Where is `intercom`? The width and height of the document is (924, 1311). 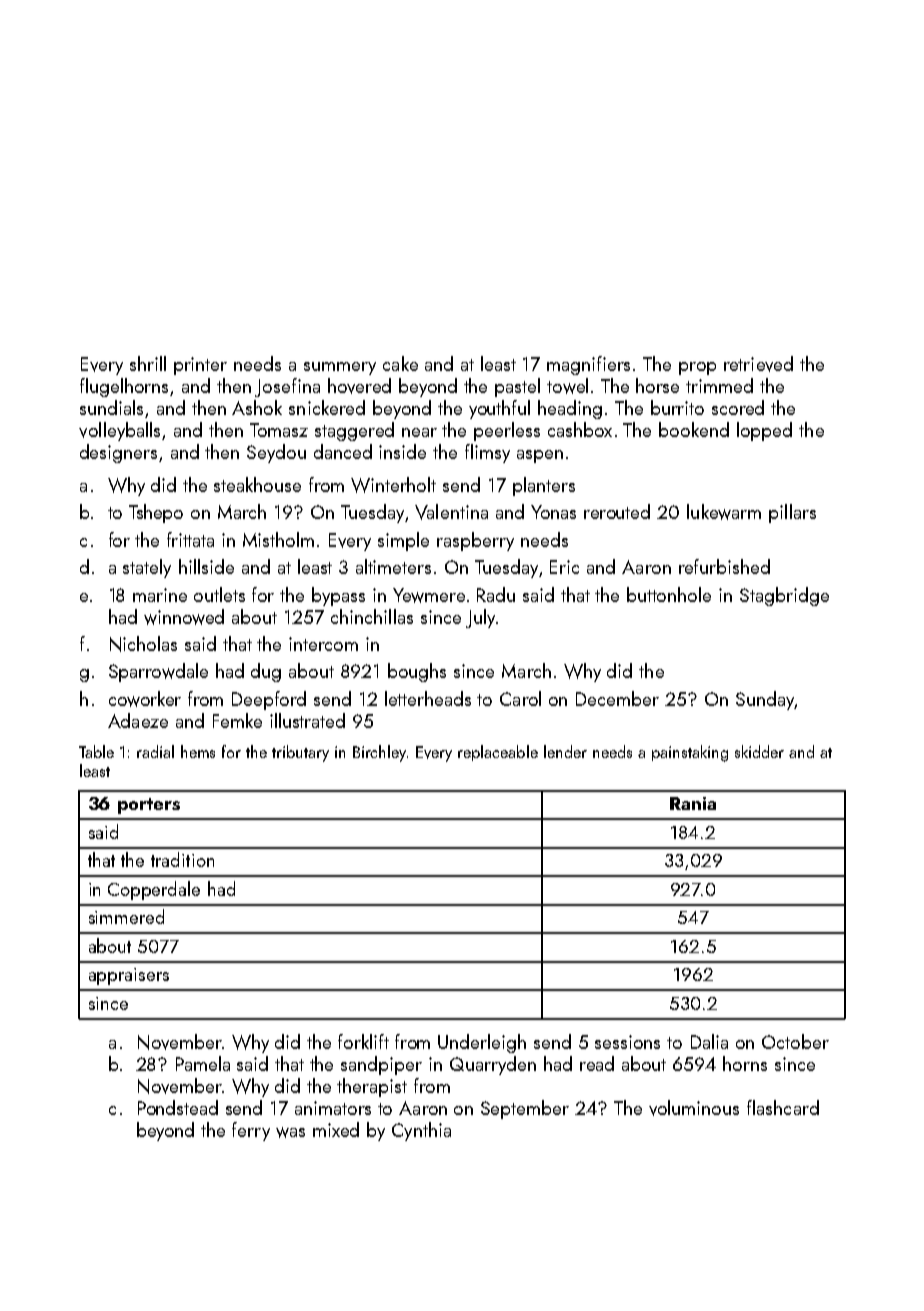
intercom is located at coordinates (323, 644).
